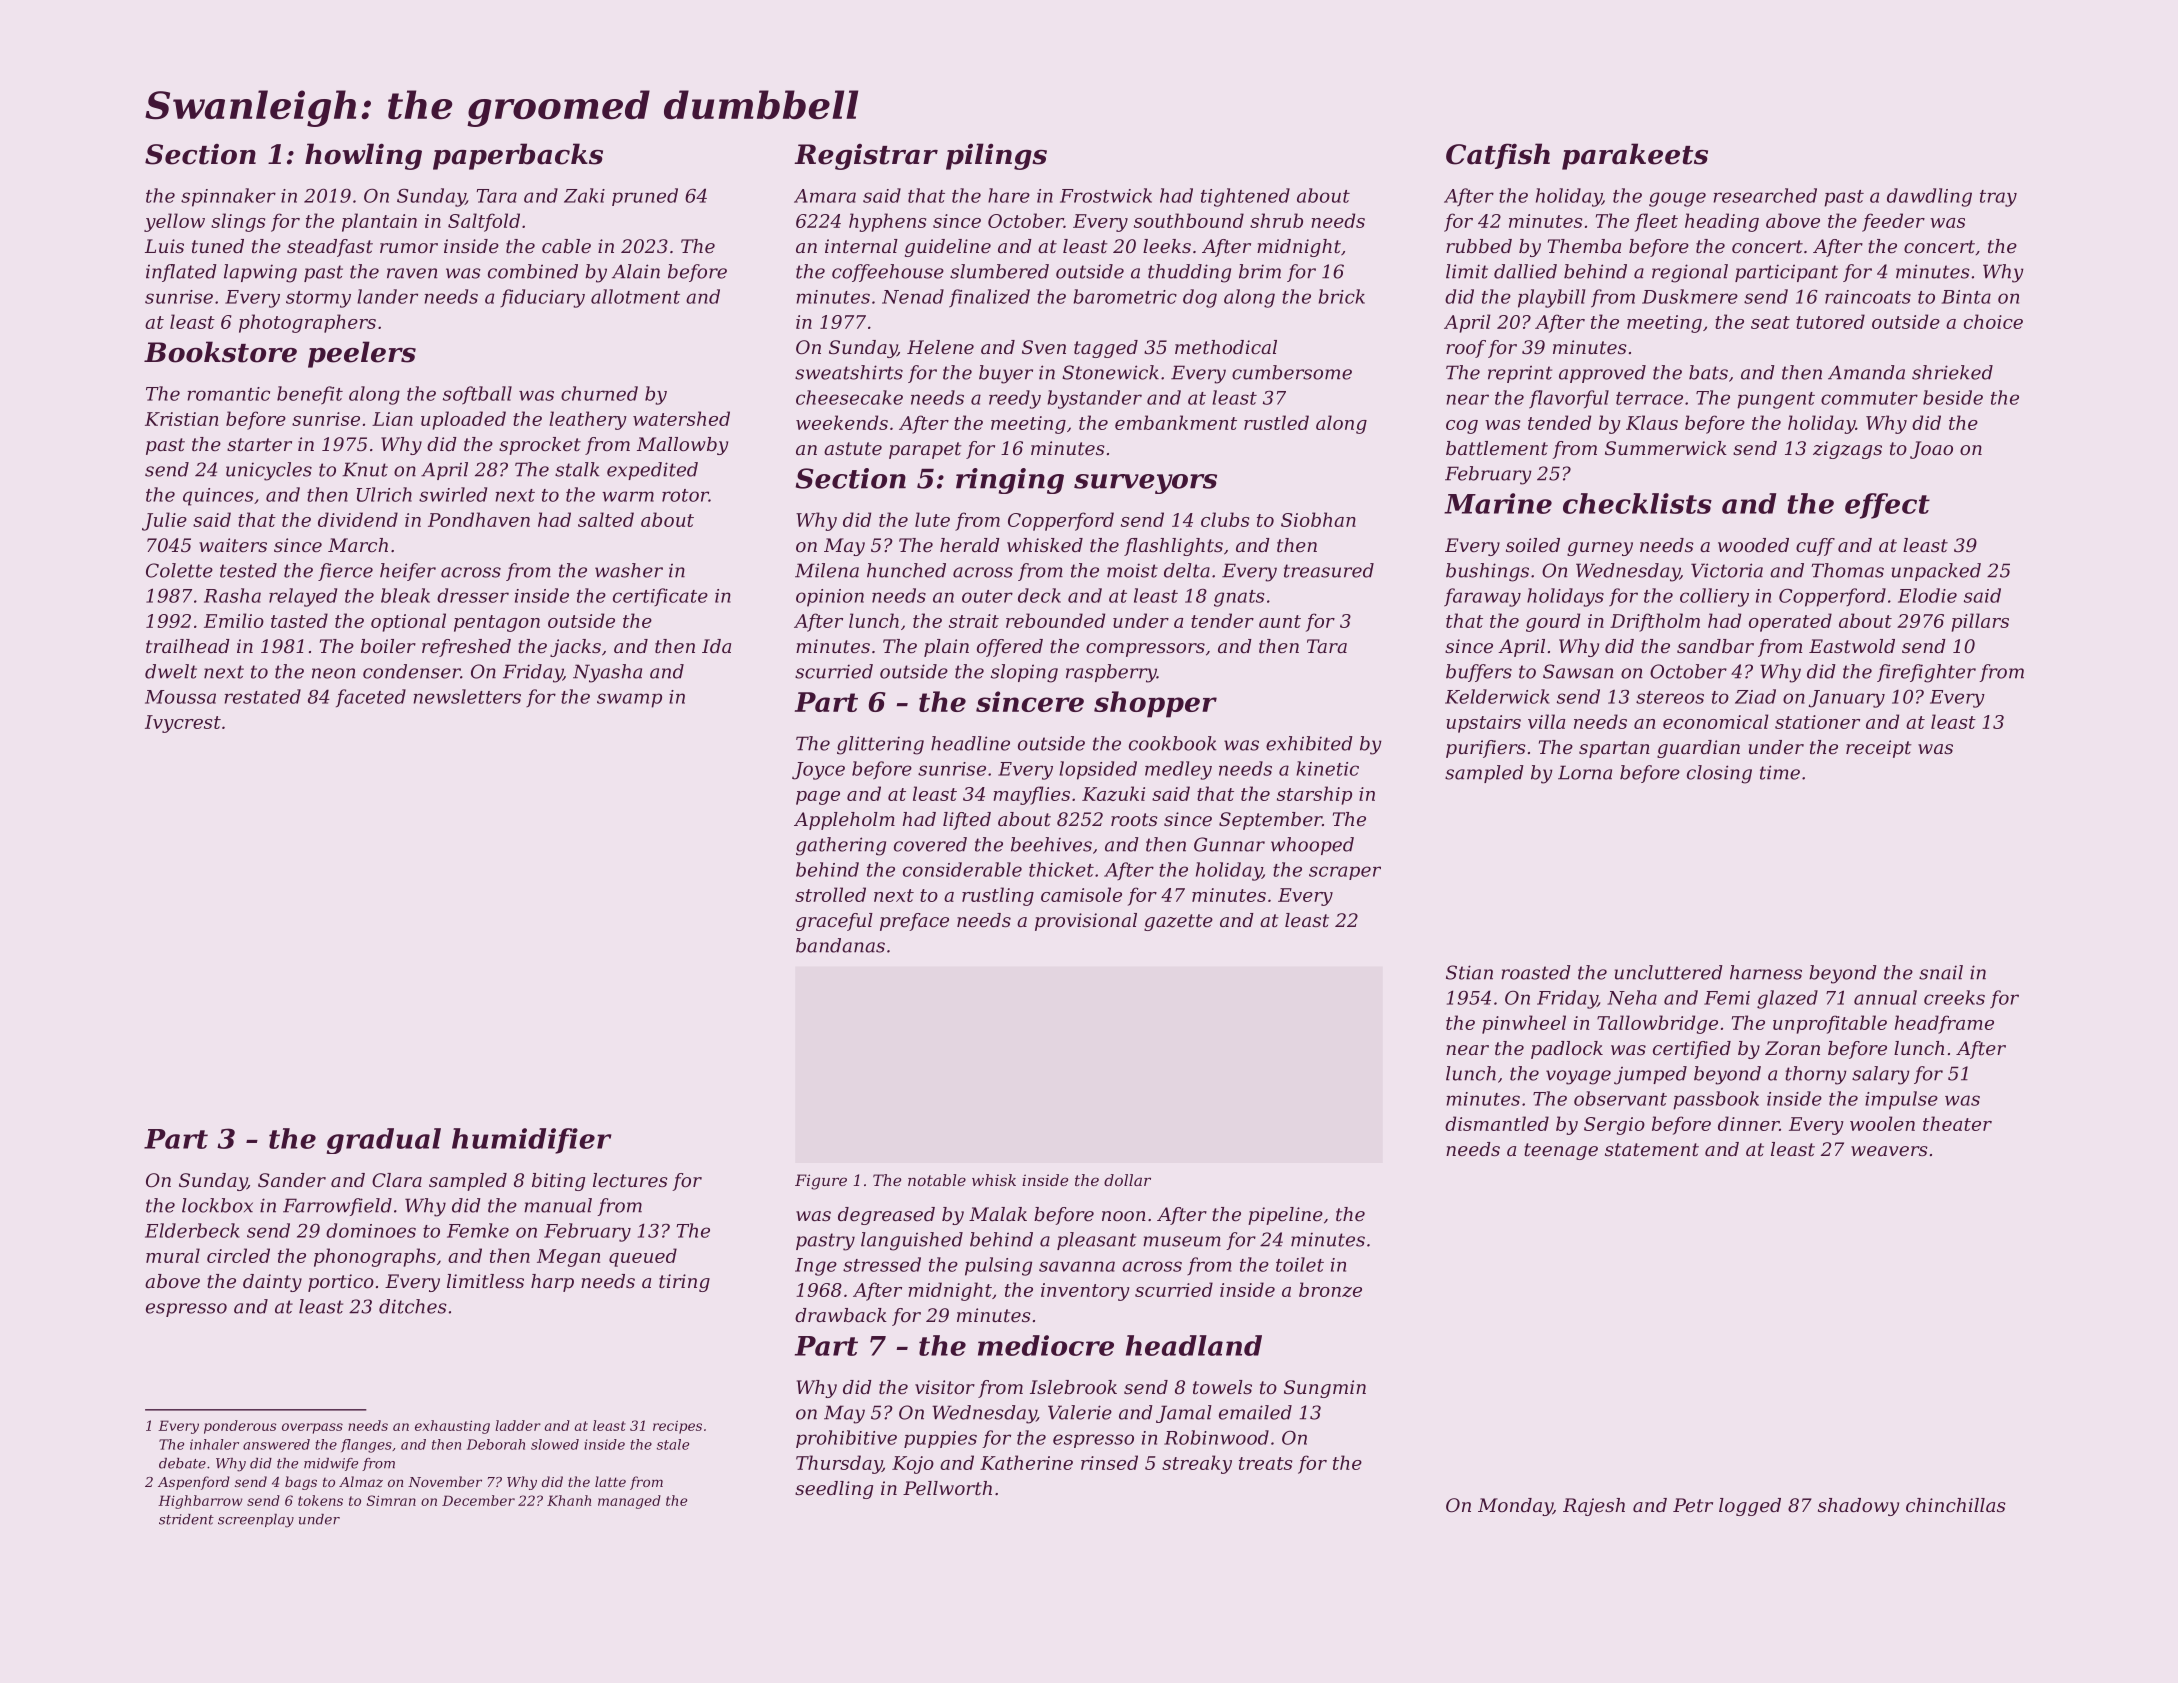 The image size is (2178, 1683). Describe the element at coordinates (1524, 1024) in the document. I see `pinwheel` at that location.
